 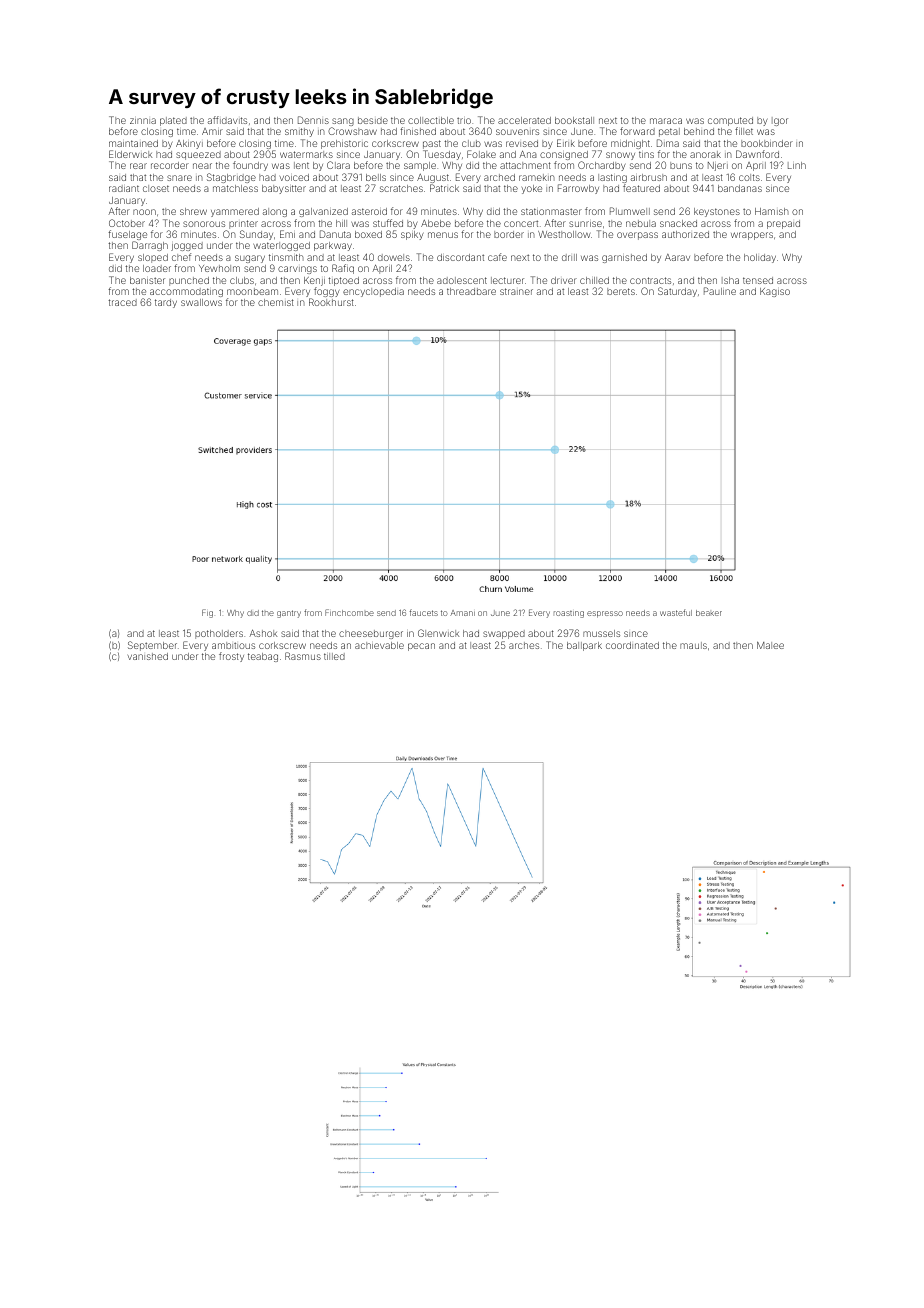 I want to click on attachment, so click(x=525, y=165).
